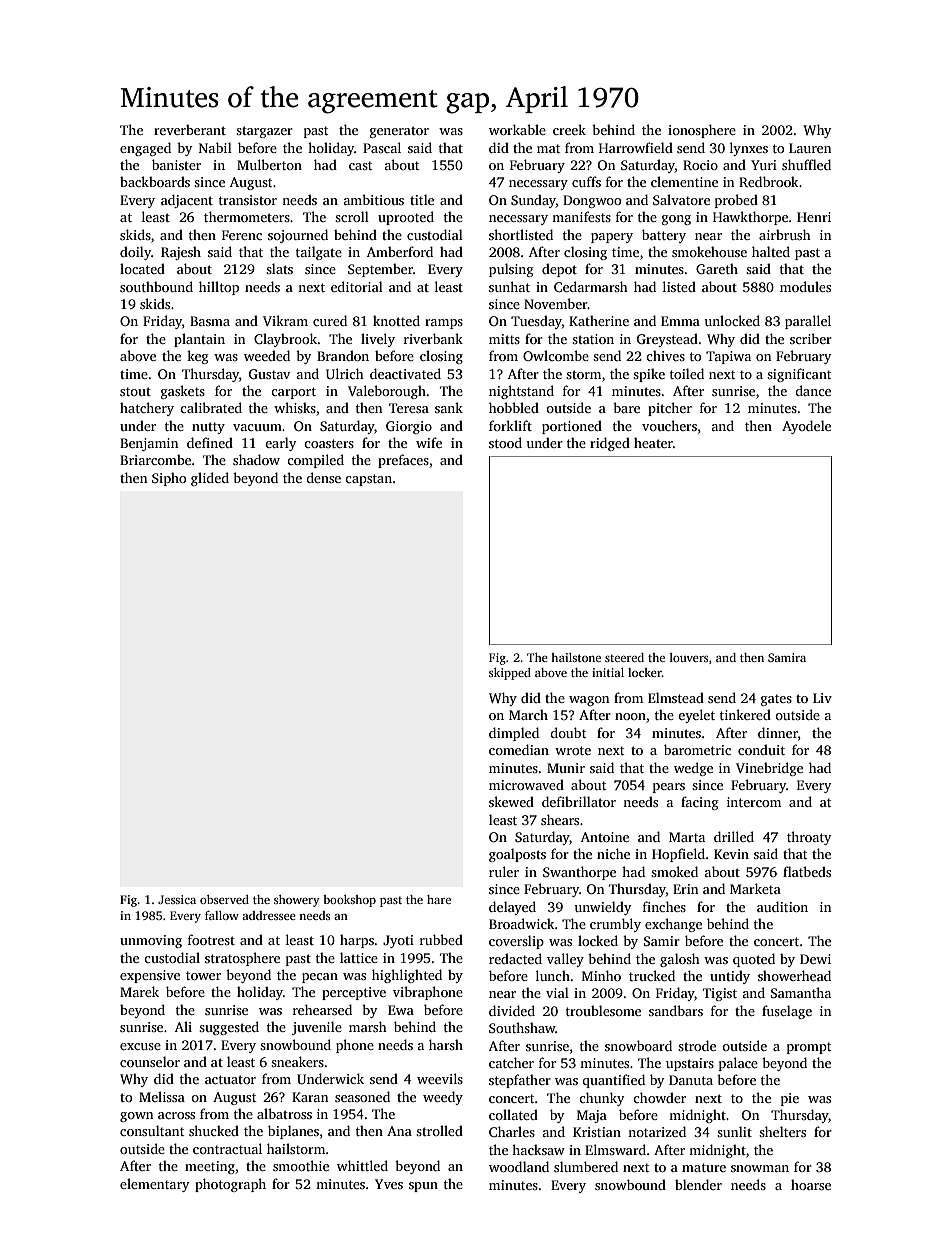  Describe the element at coordinates (510, 674) in the page. I see `skipped` at that location.
